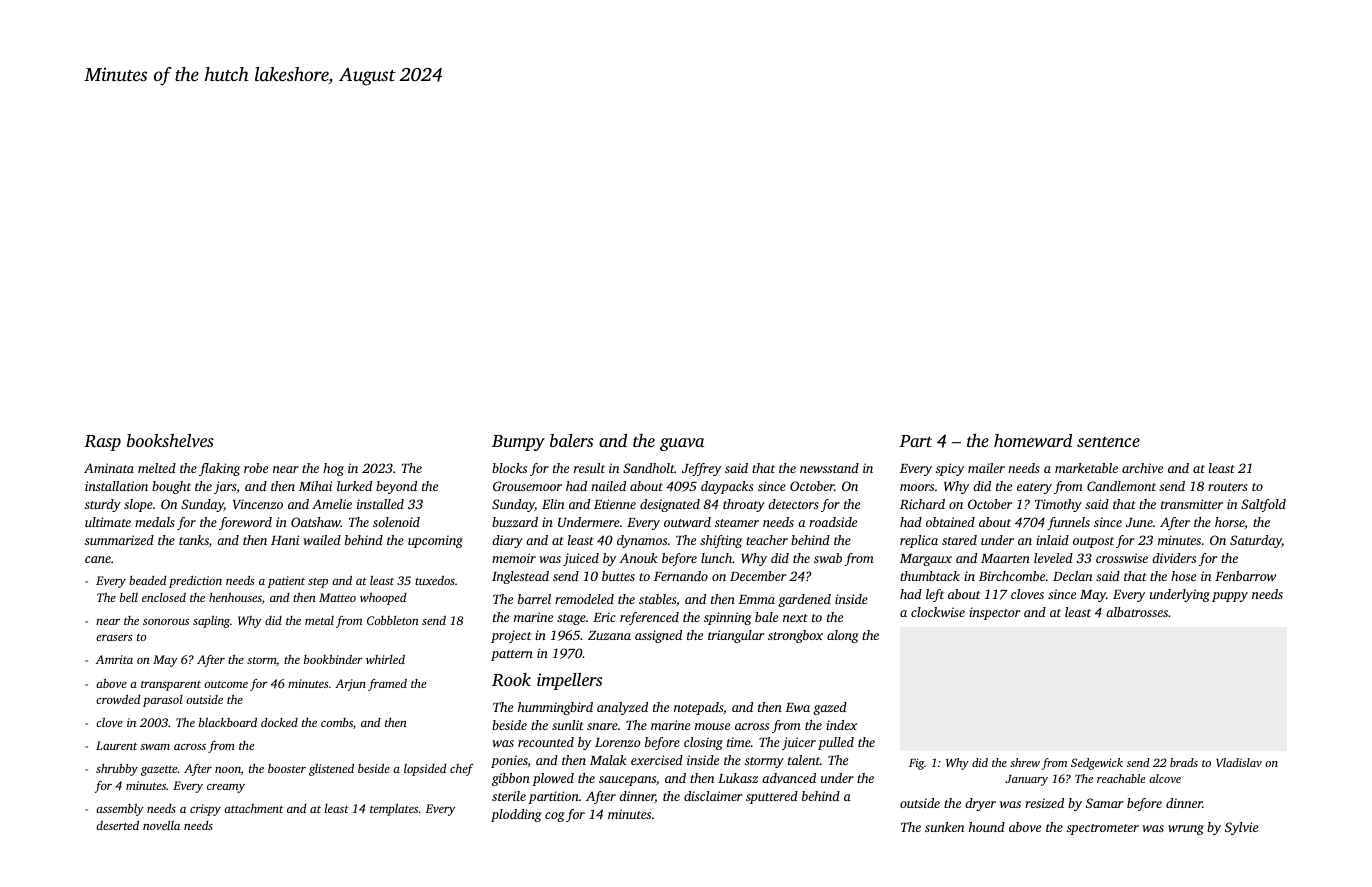 Image resolution: width=1372 pixels, height=887 pixels. I want to click on notepads, so click(698, 708).
